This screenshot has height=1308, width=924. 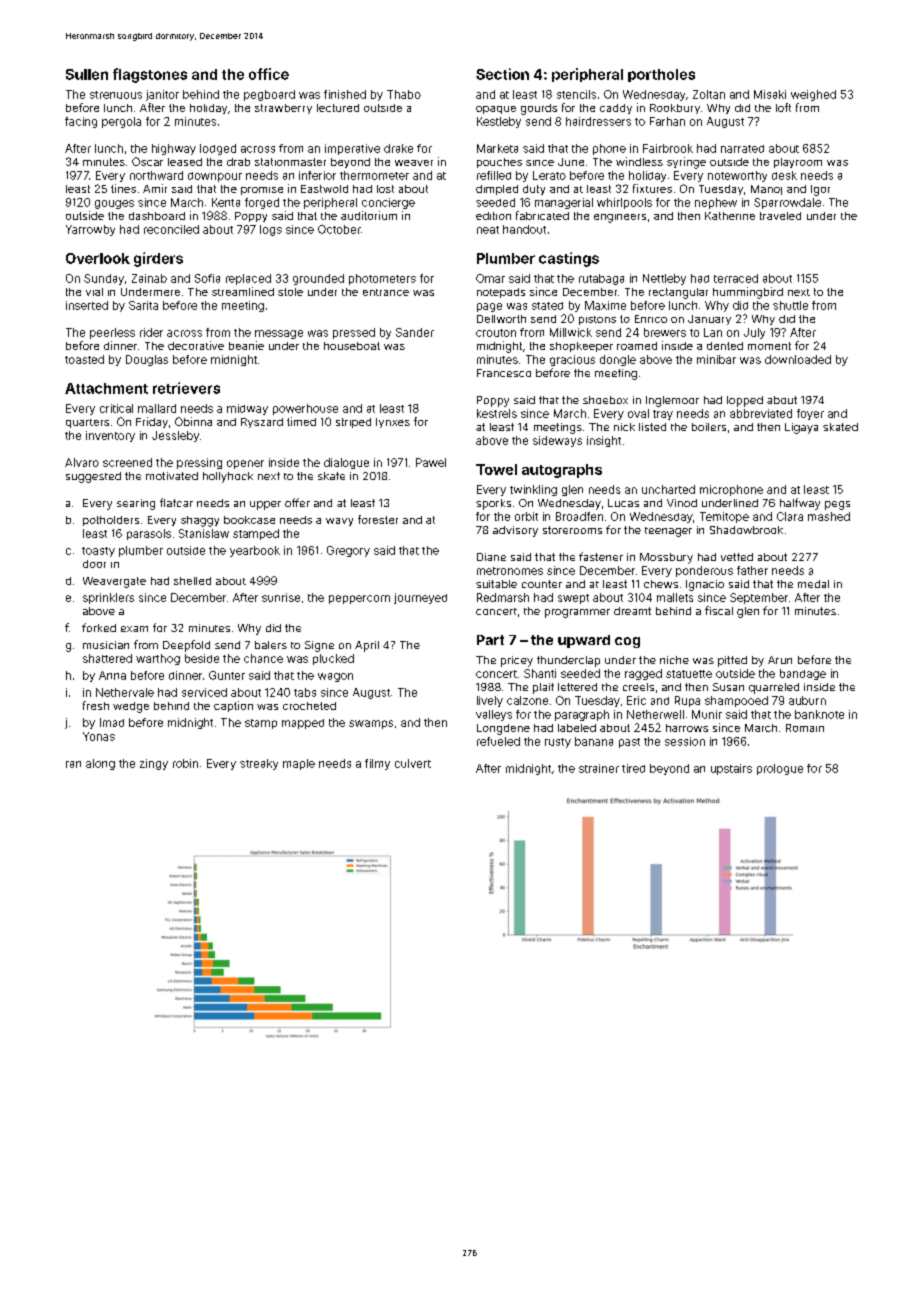 What do you see at coordinates (716, 359) in the screenshot?
I see `minibar` at bounding box center [716, 359].
